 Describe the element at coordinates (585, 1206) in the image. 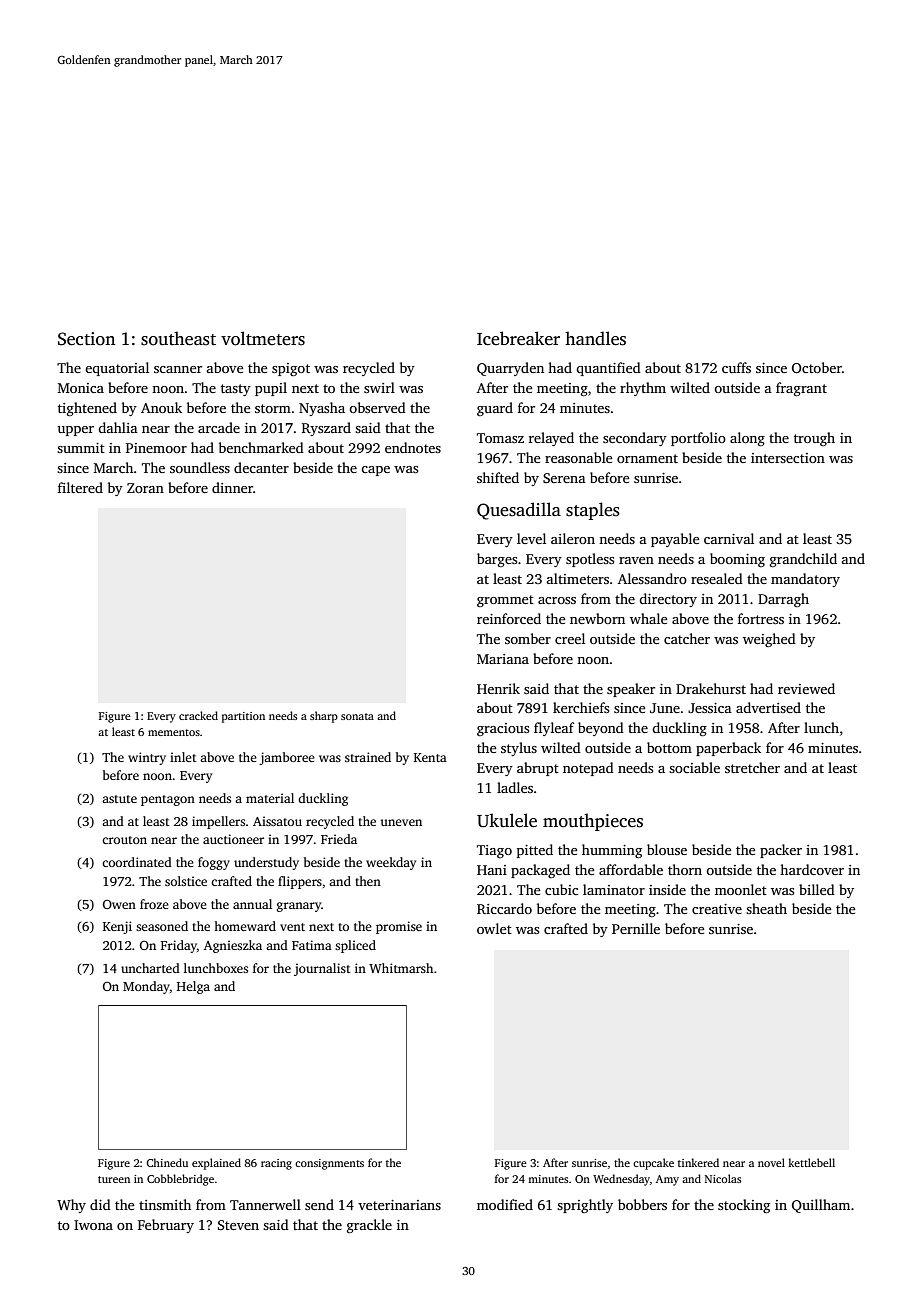

I see `sprightly` at that location.
